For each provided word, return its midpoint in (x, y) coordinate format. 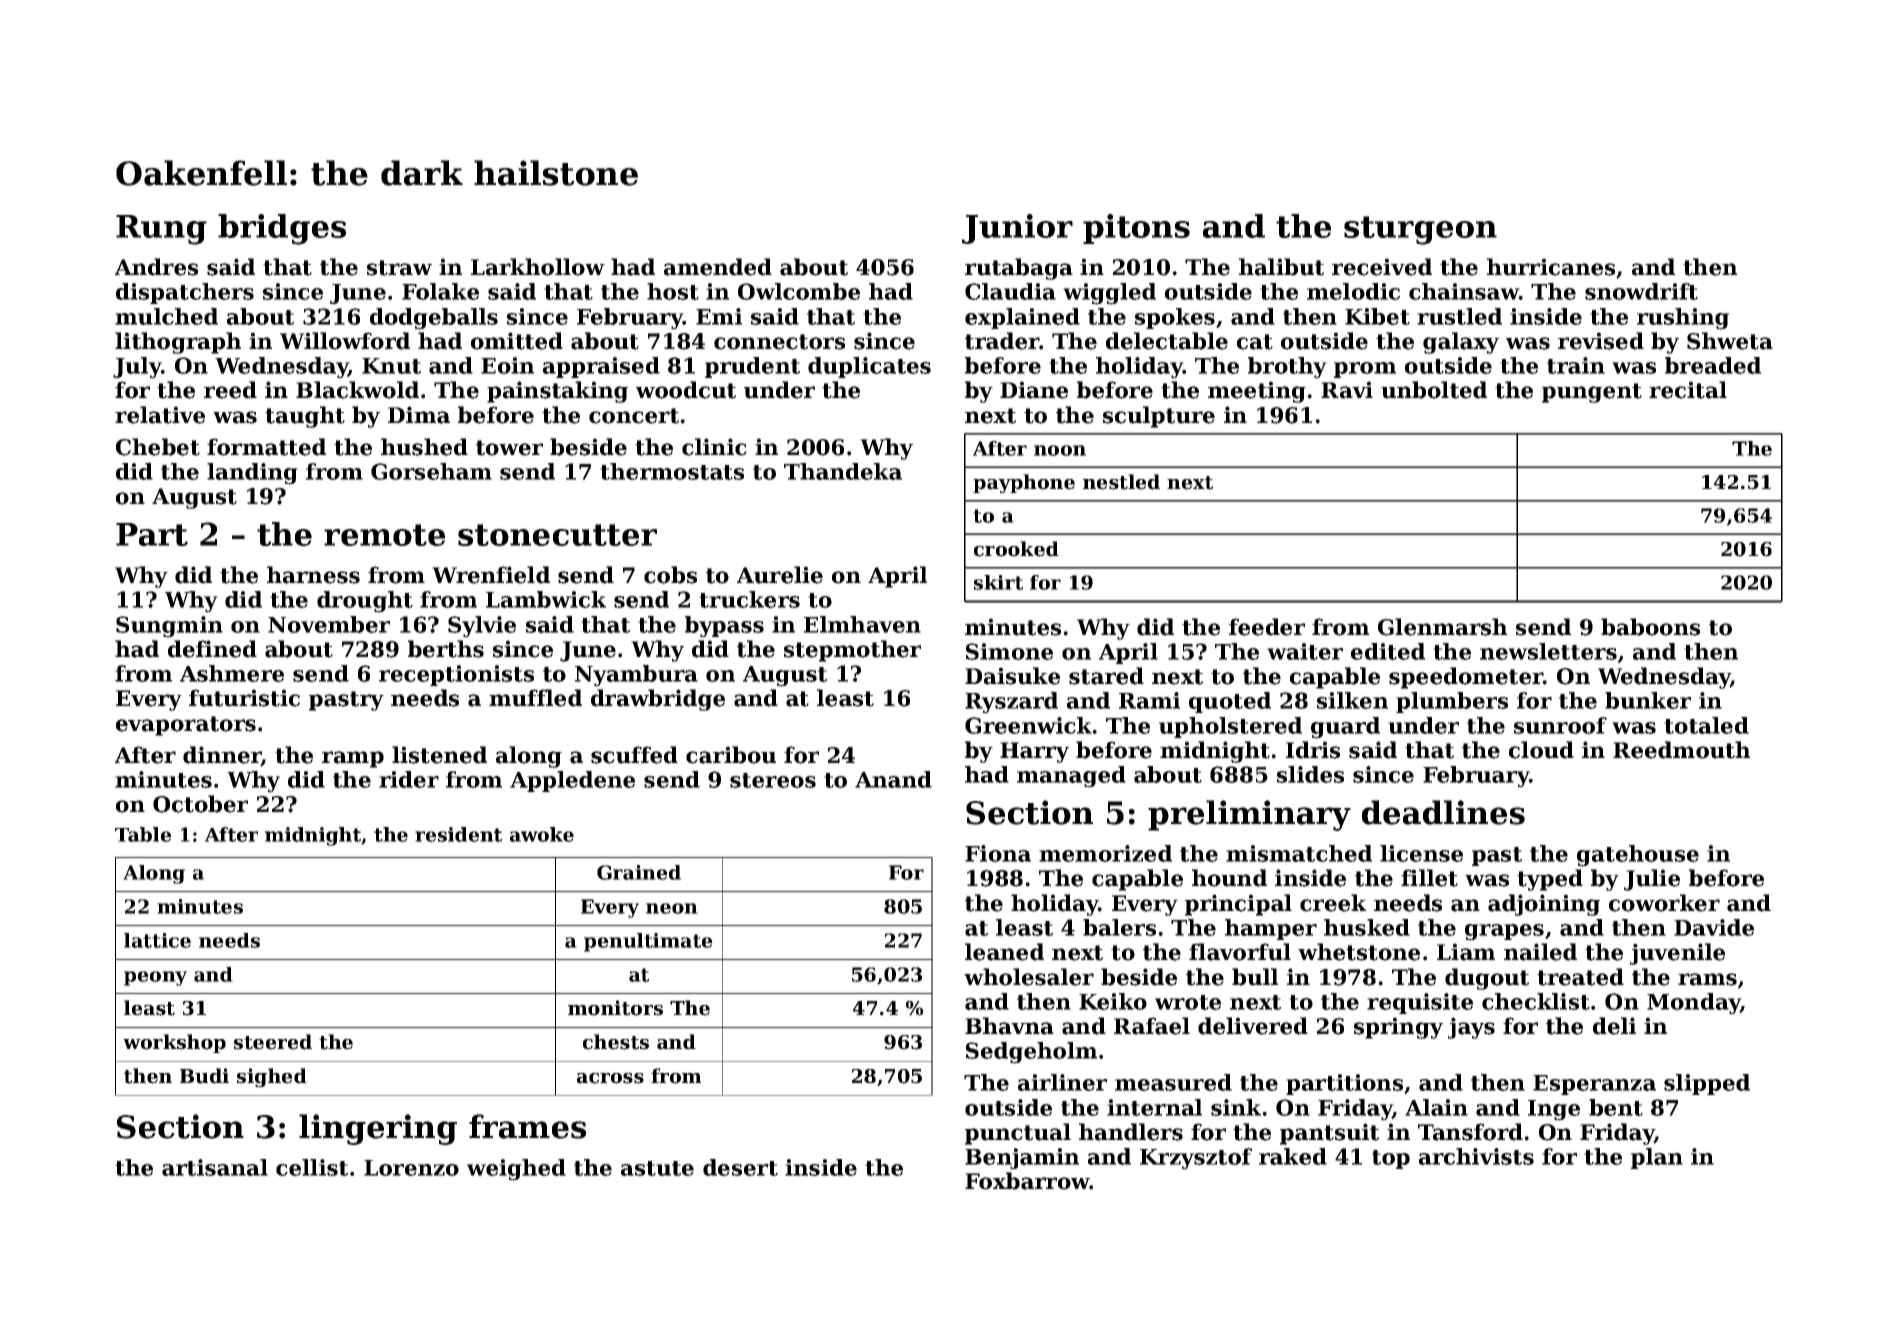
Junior (1017, 229)
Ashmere (232, 673)
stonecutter (557, 535)
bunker (1648, 700)
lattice (157, 940)
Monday (1694, 1004)
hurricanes (1551, 267)
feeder (1267, 627)
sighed (272, 1077)
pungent (1592, 393)
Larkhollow (538, 267)
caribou (731, 755)
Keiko (1113, 1001)
